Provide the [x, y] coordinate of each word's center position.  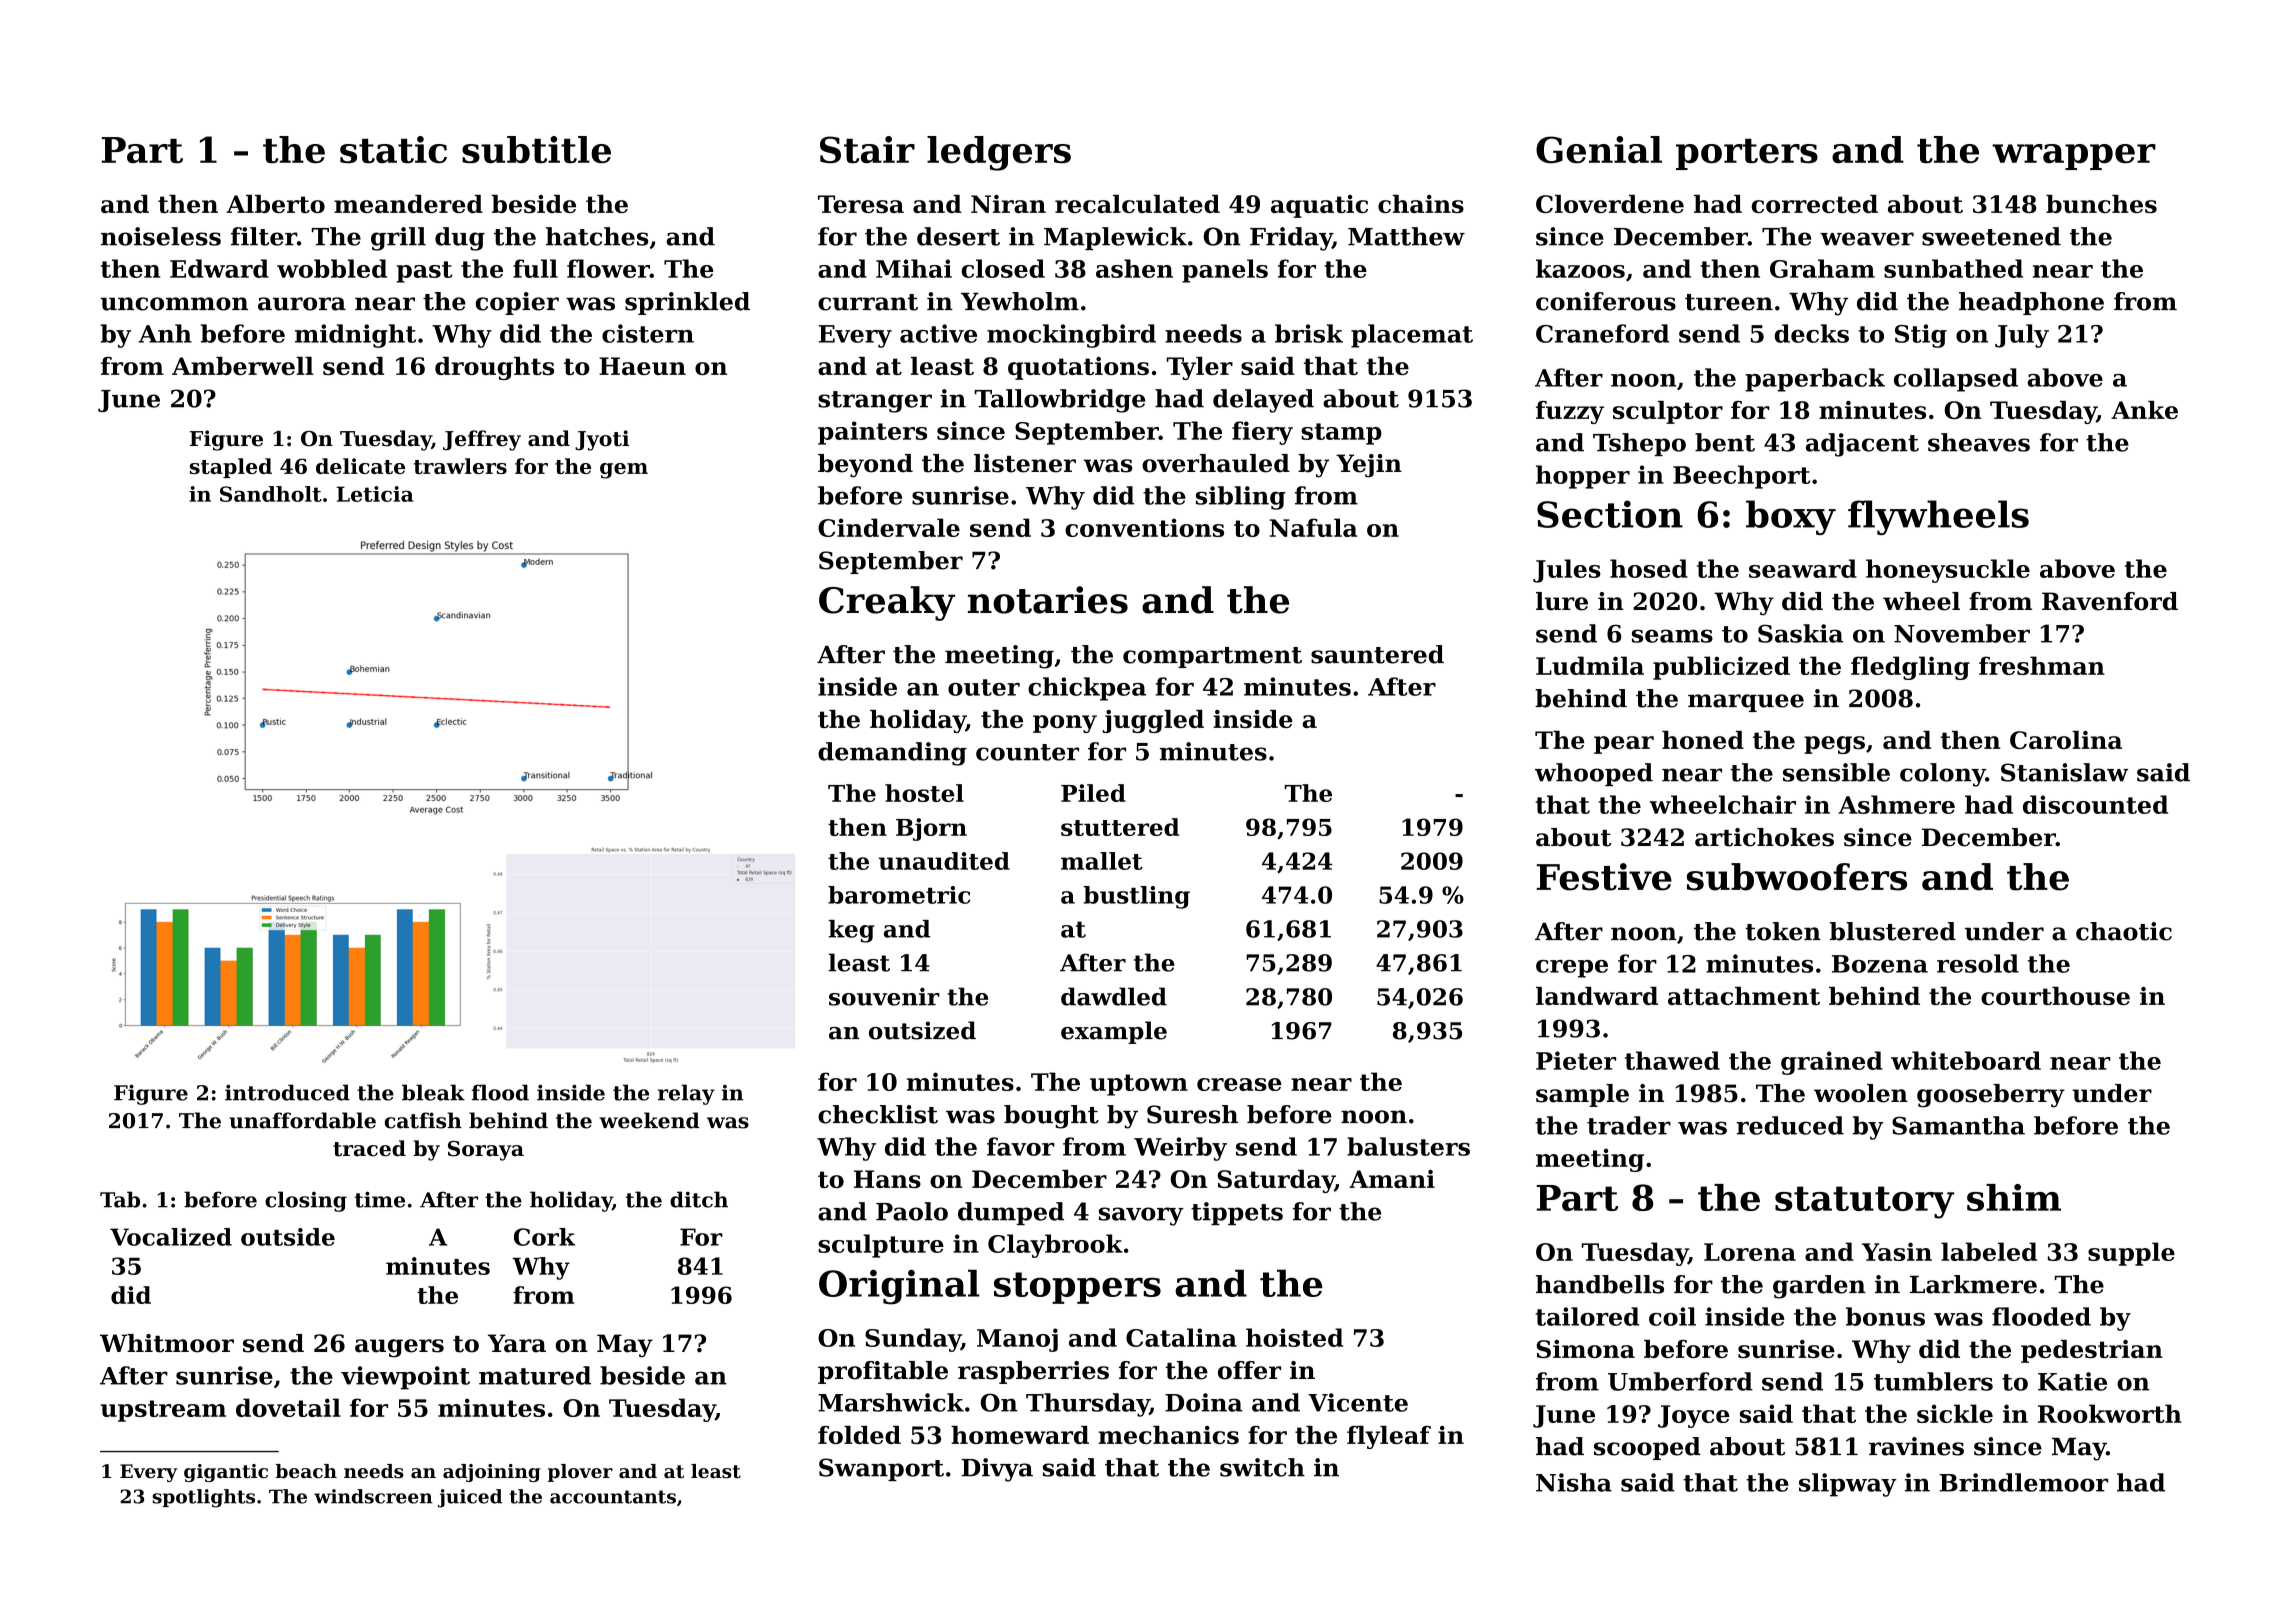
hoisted [1294, 1337]
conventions [1144, 527]
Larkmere [1973, 1284]
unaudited [944, 861]
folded [859, 1435]
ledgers [999, 153]
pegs [1834, 745]
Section [1610, 514]
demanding [892, 754]
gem [624, 471]
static [393, 149]
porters [1747, 154]
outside [288, 1237]
